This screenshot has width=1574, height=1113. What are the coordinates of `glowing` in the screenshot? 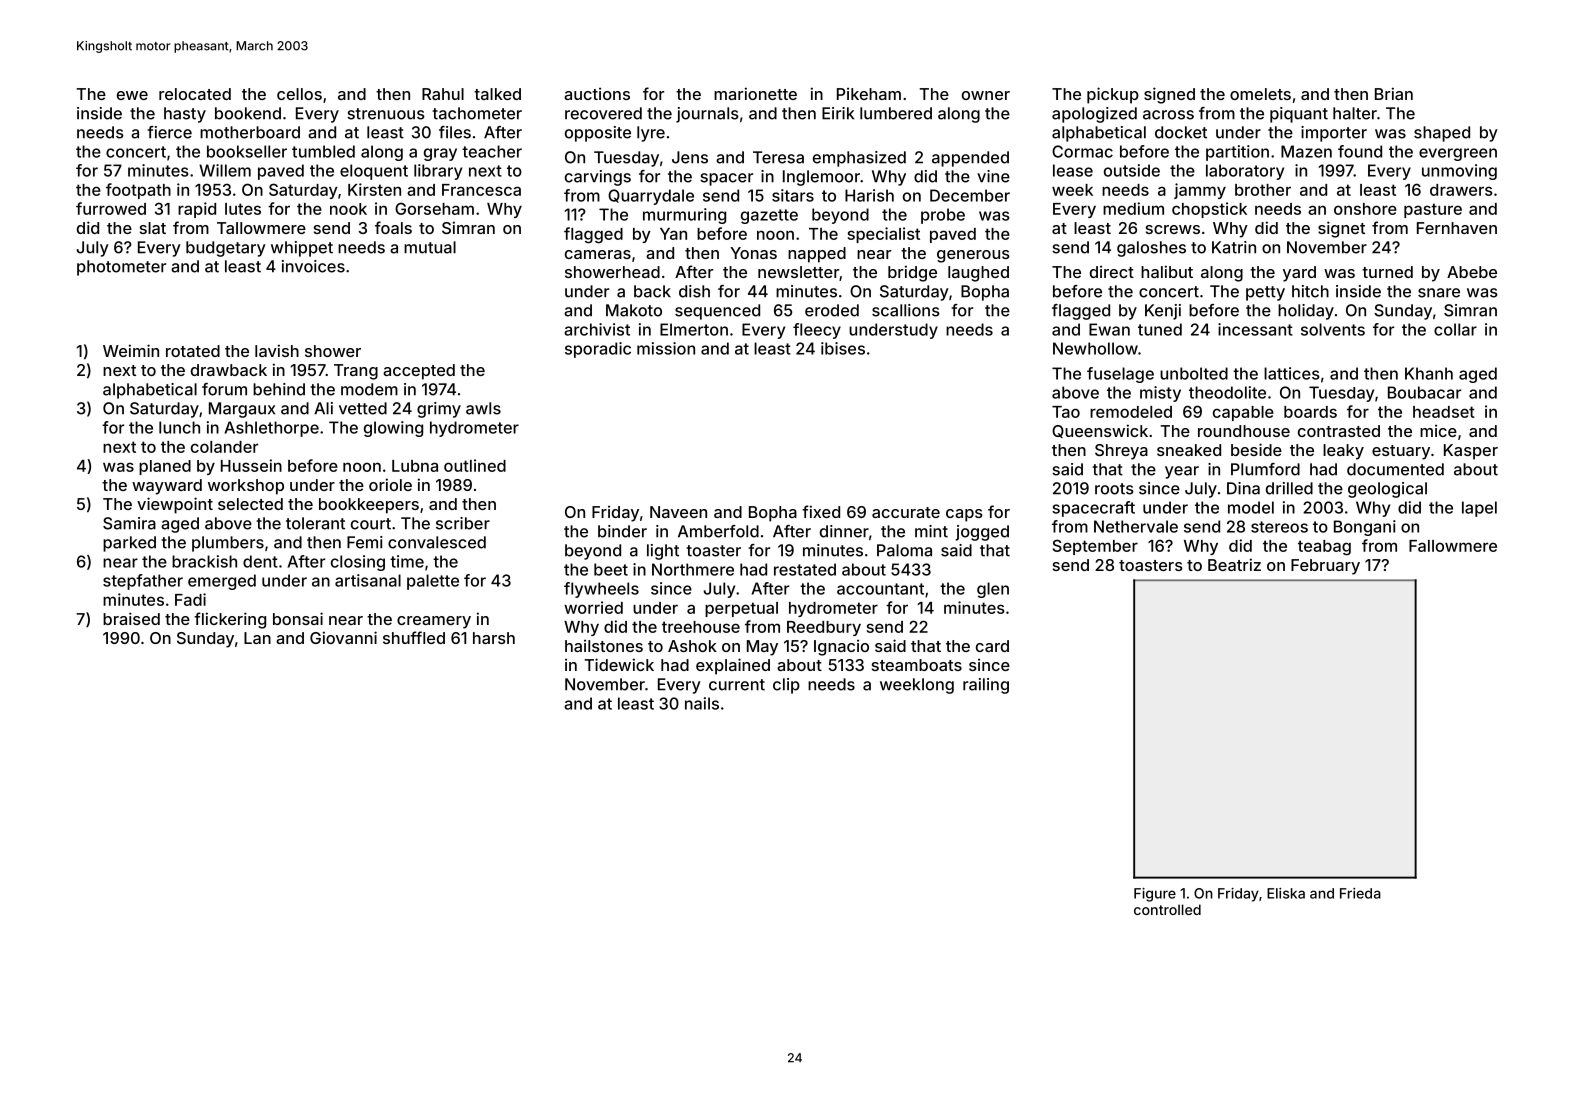 It's located at (393, 429).
